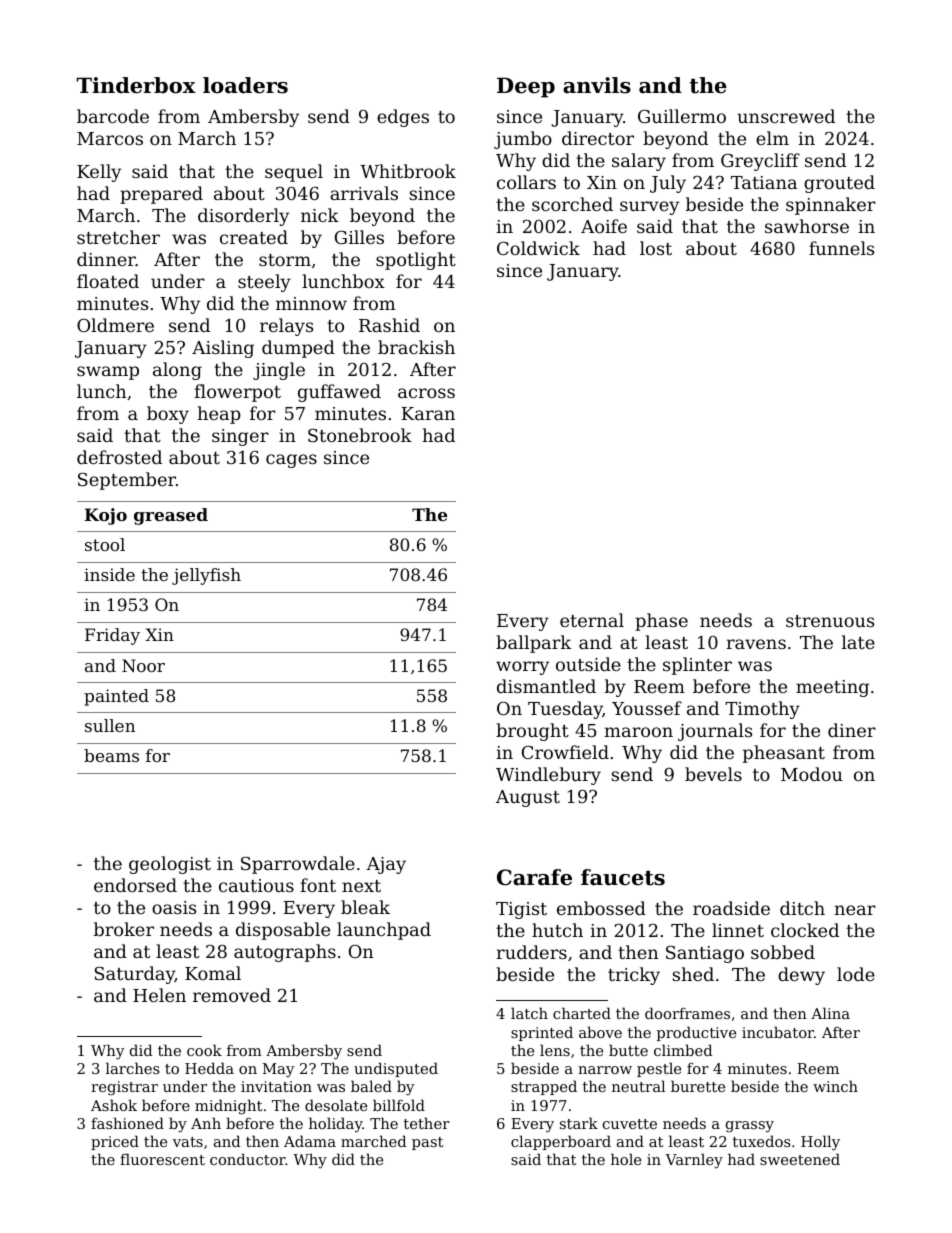 Image resolution: width=952 pixels, height=1233 pixels. What do you see at coordinates (427, 1143) in the screenshot?
I see `past` at bounding box center [427, 1143].
